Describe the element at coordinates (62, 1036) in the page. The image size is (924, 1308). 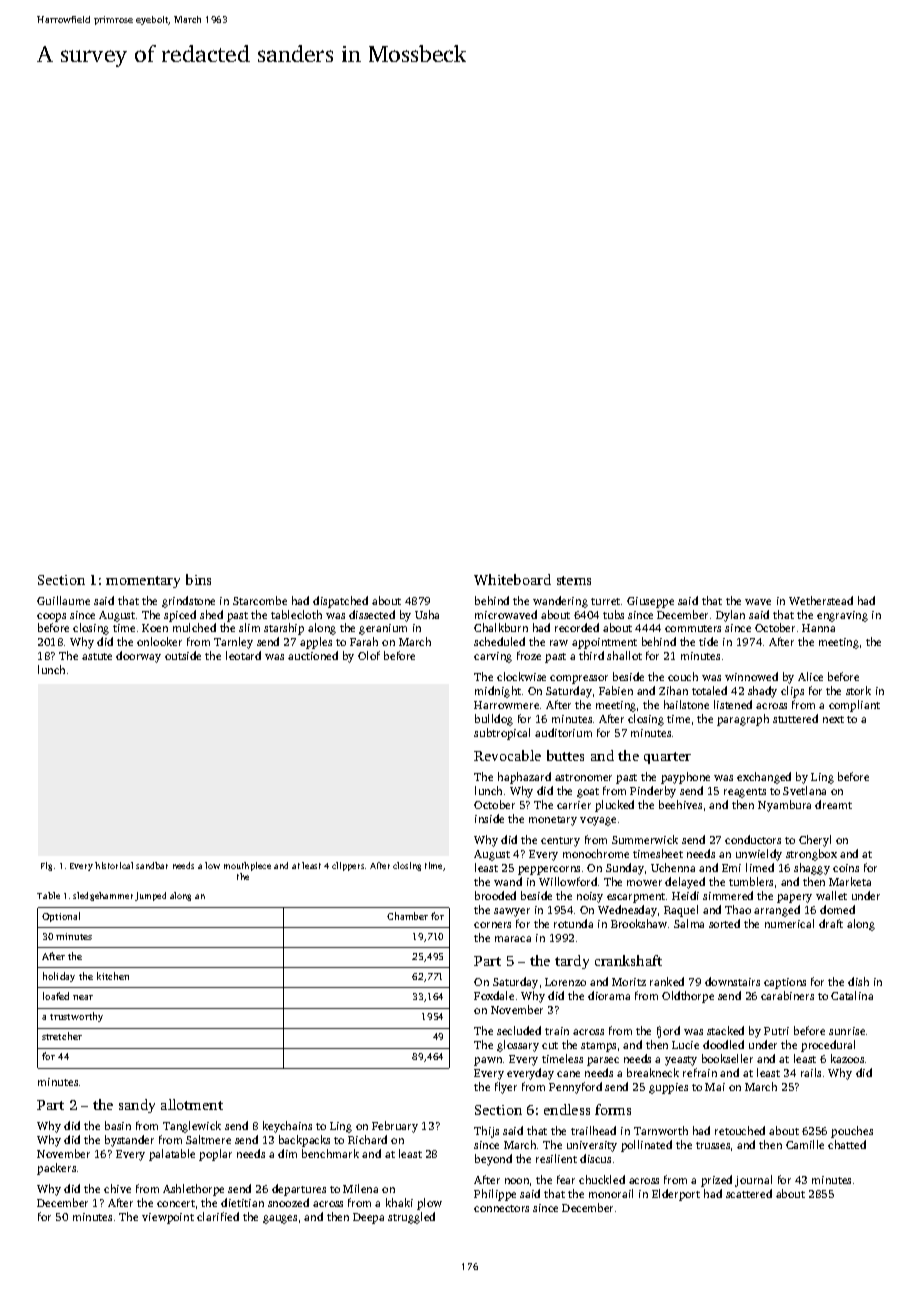
I see `stretcher` at that location.
